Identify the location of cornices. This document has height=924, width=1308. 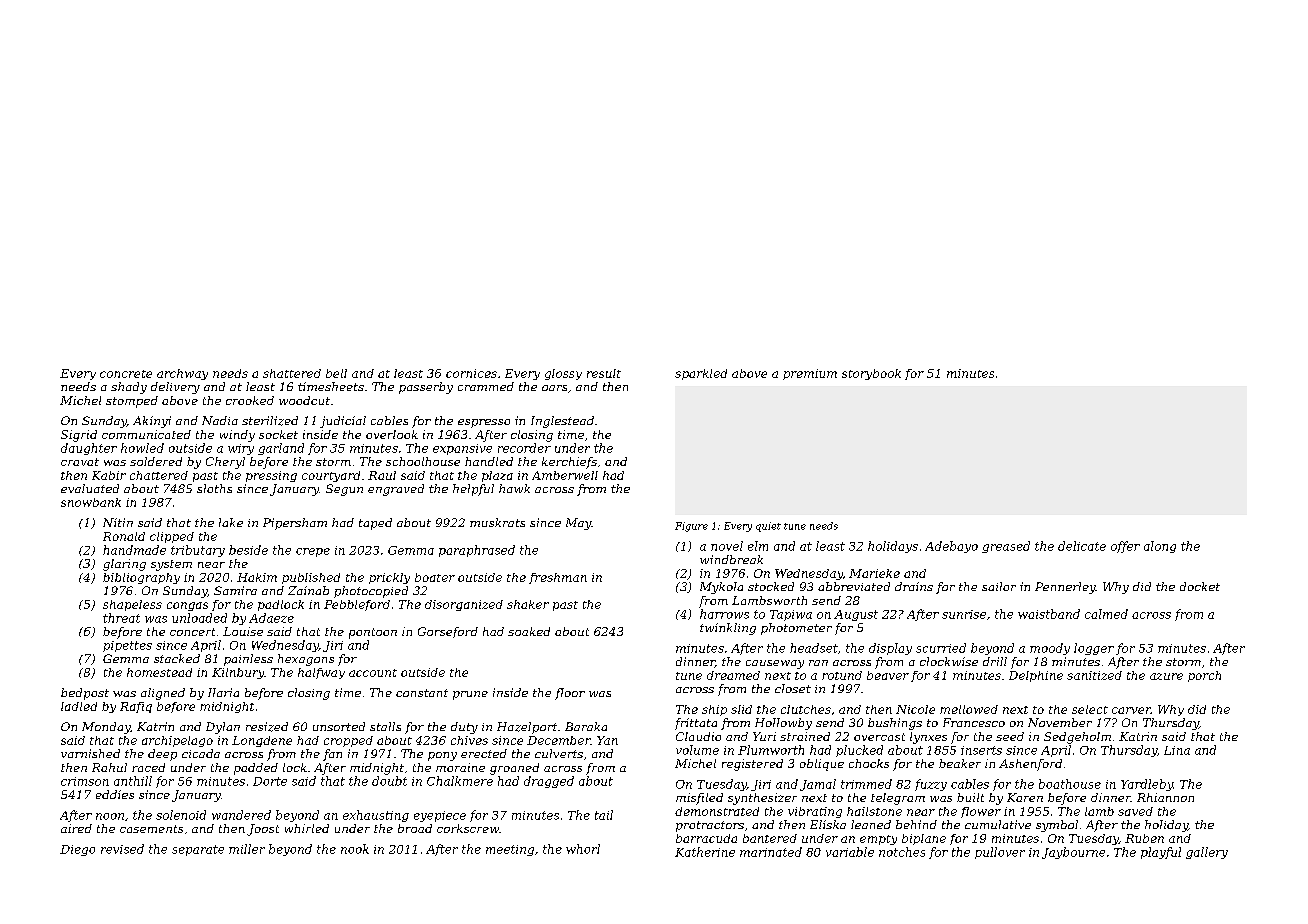
(471, 373).
